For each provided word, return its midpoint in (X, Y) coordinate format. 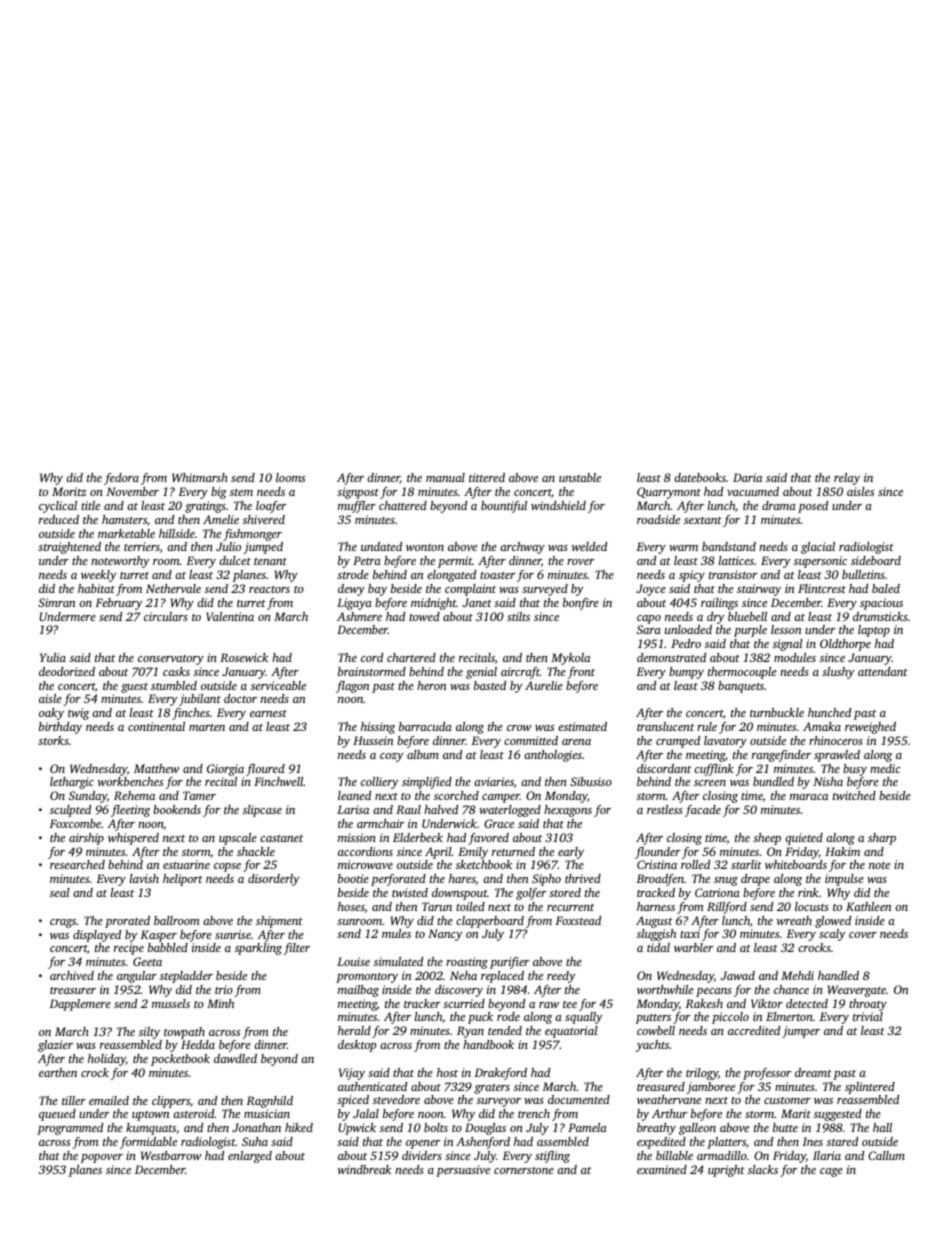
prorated (127, 922)
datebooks (700, 477)
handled (838, 975)
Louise (353, 961)
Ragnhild (270, 1102)
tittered (487, 477)
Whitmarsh (200, 477)
